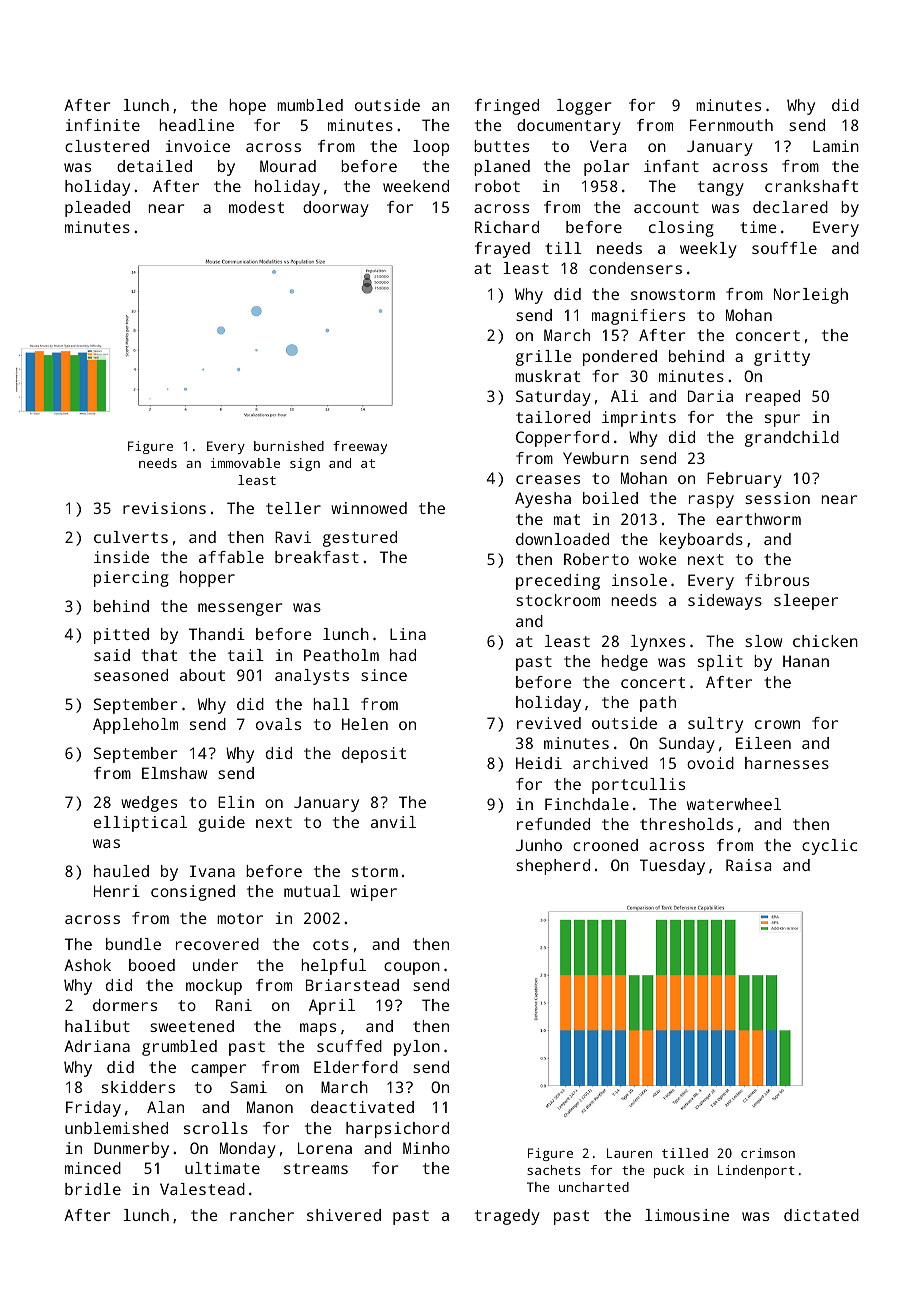 The height and width of the screenshot is (1308, 924). Describe the element at coordinates (165, 1107) in the screenshot. I see `Alan` at that location.
